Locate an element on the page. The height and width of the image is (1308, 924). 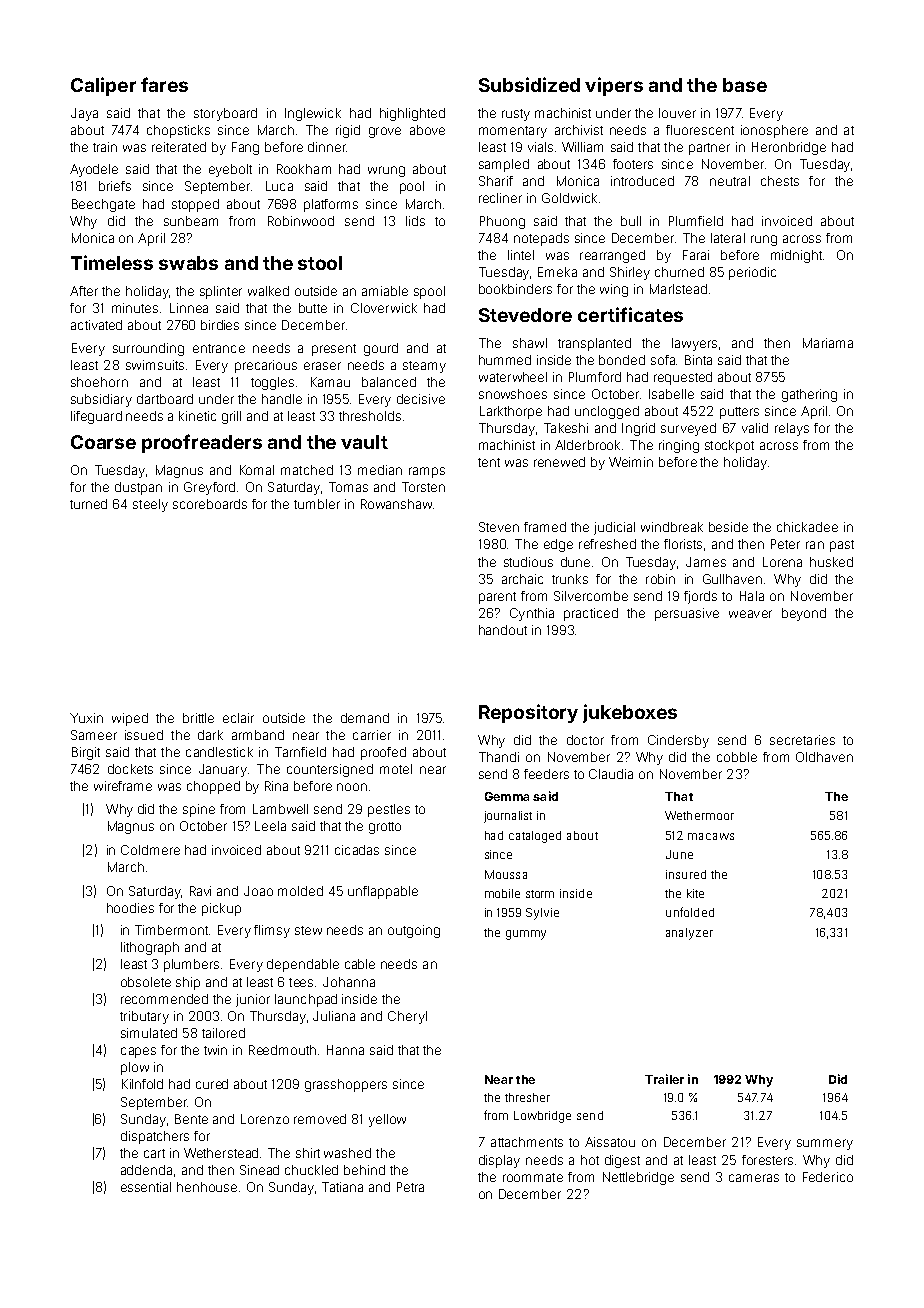
Federico is located at coordinates (828, 1177).
